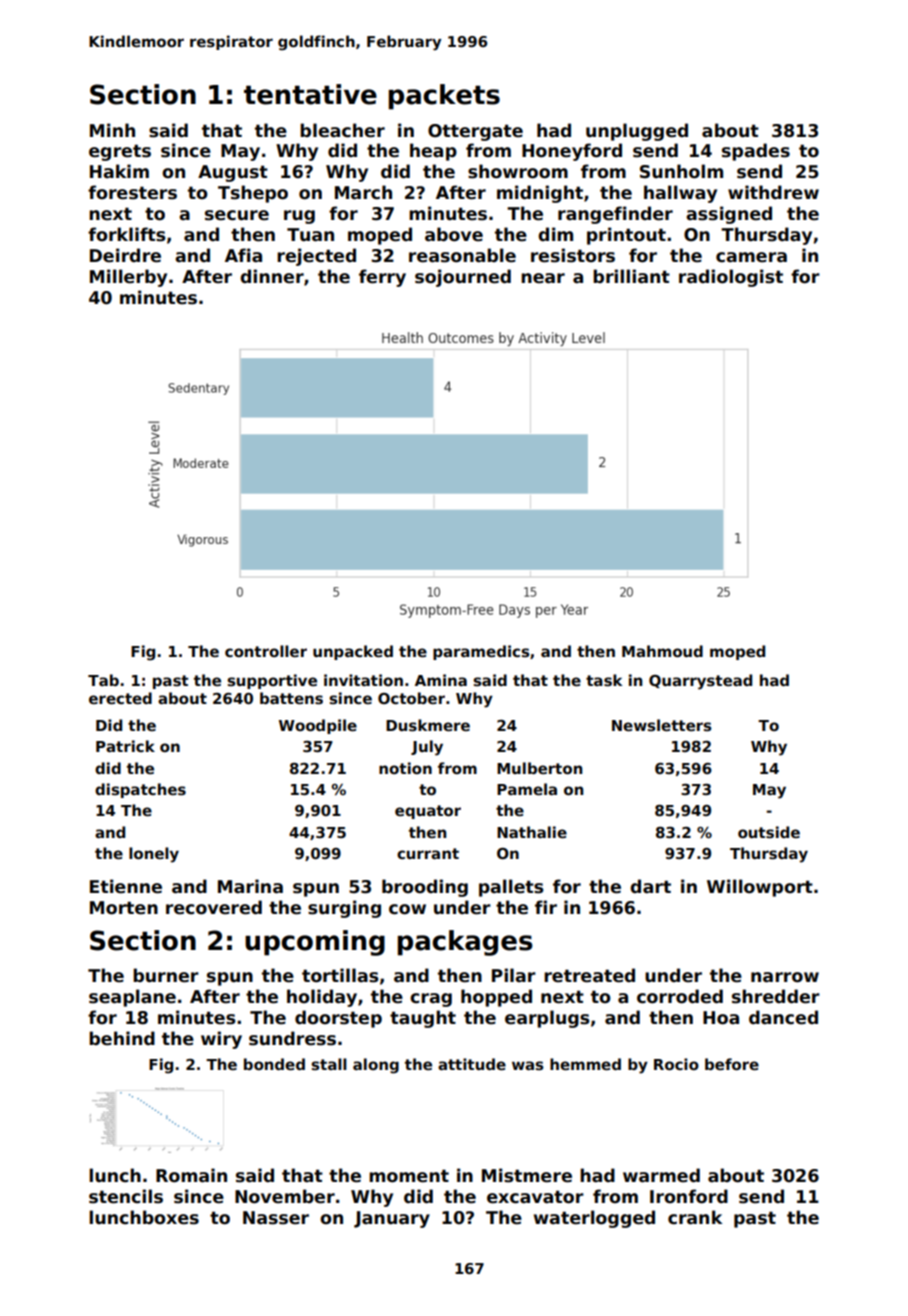 The width and height of the screenshot is (908, 1316). Describe the element at coordinates (604, 680) in the screenshot. I see `task` at that location.
